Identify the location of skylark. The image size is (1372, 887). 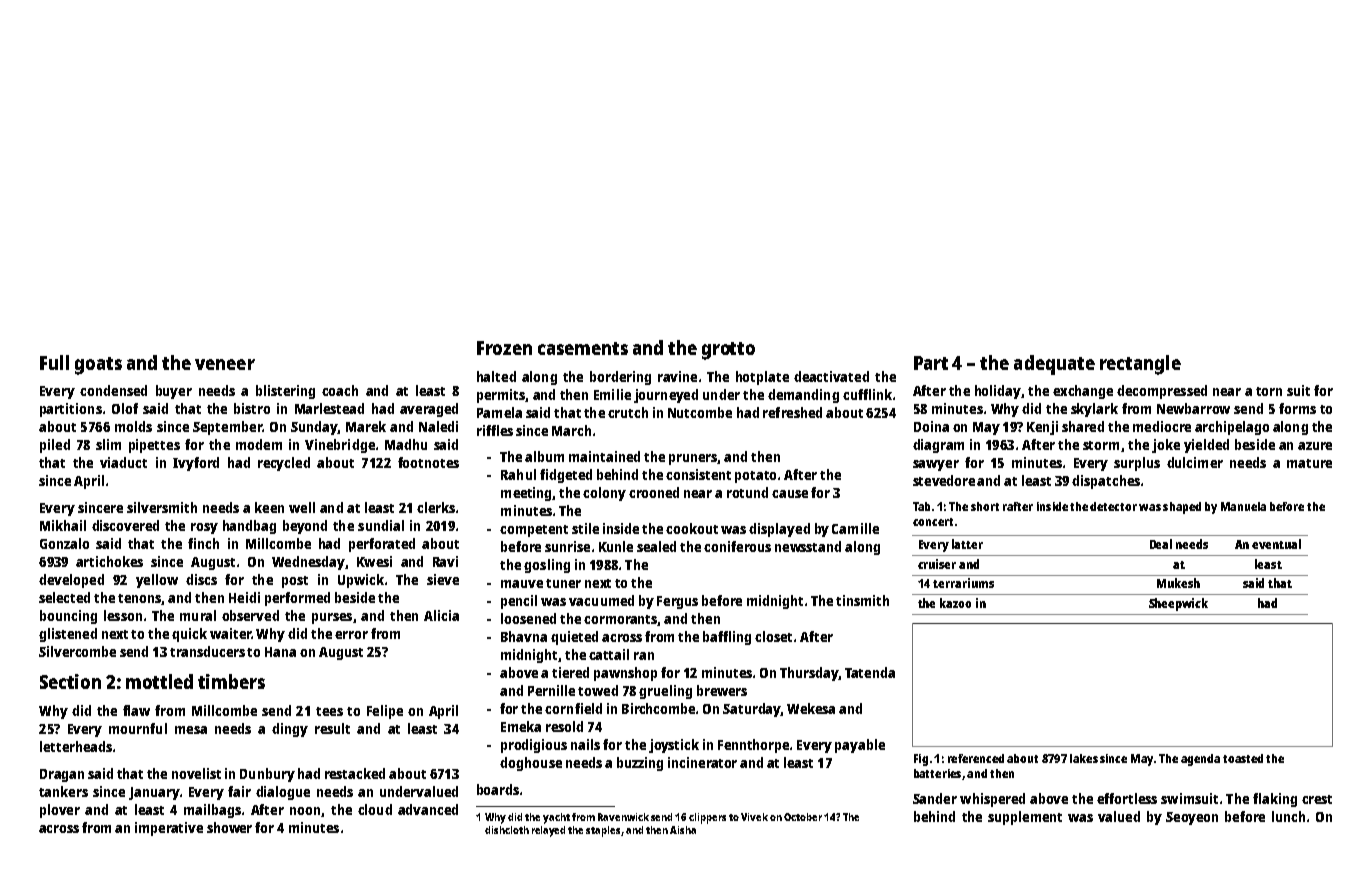
(1094, 410).
